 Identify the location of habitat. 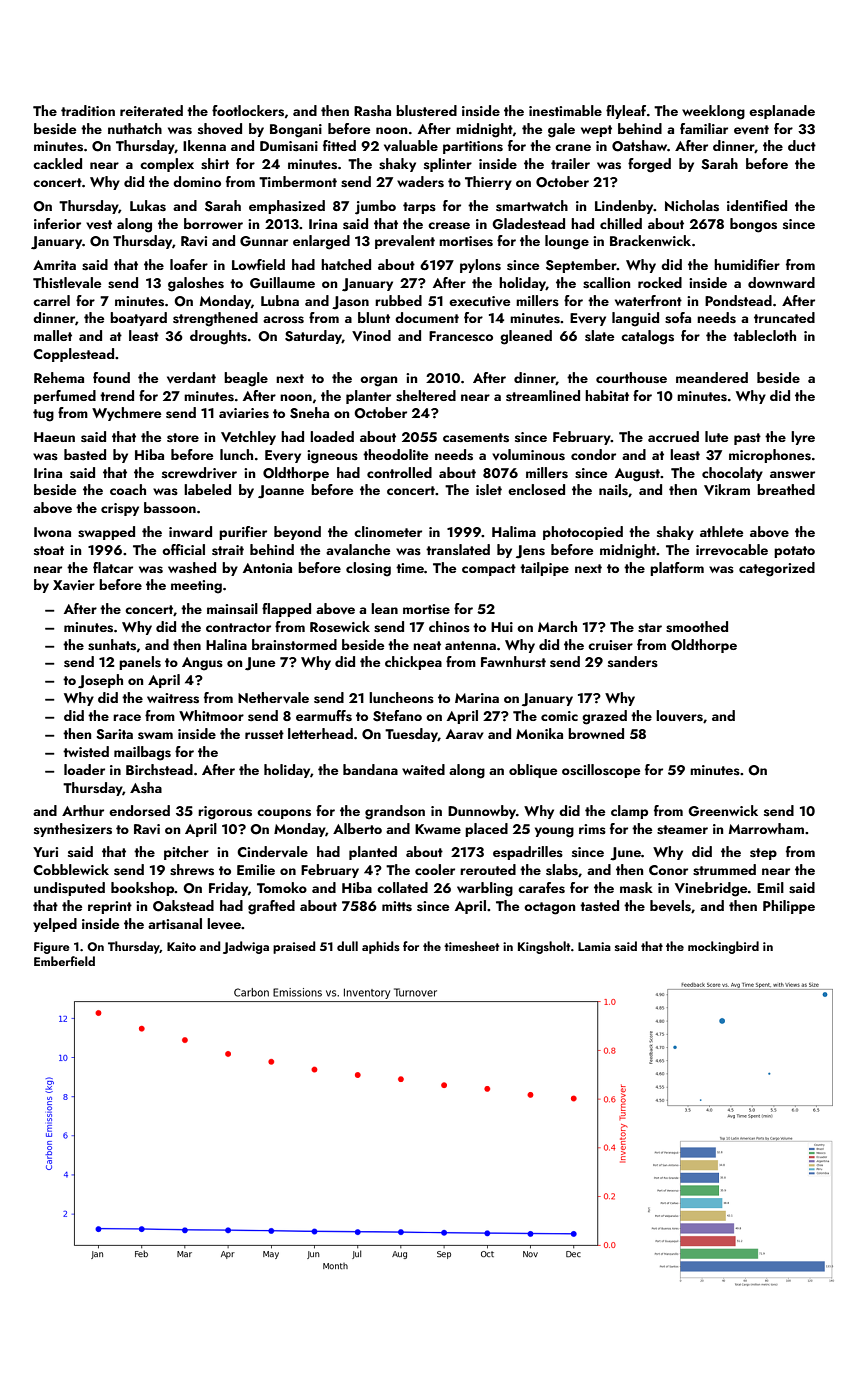
(607, 395).
